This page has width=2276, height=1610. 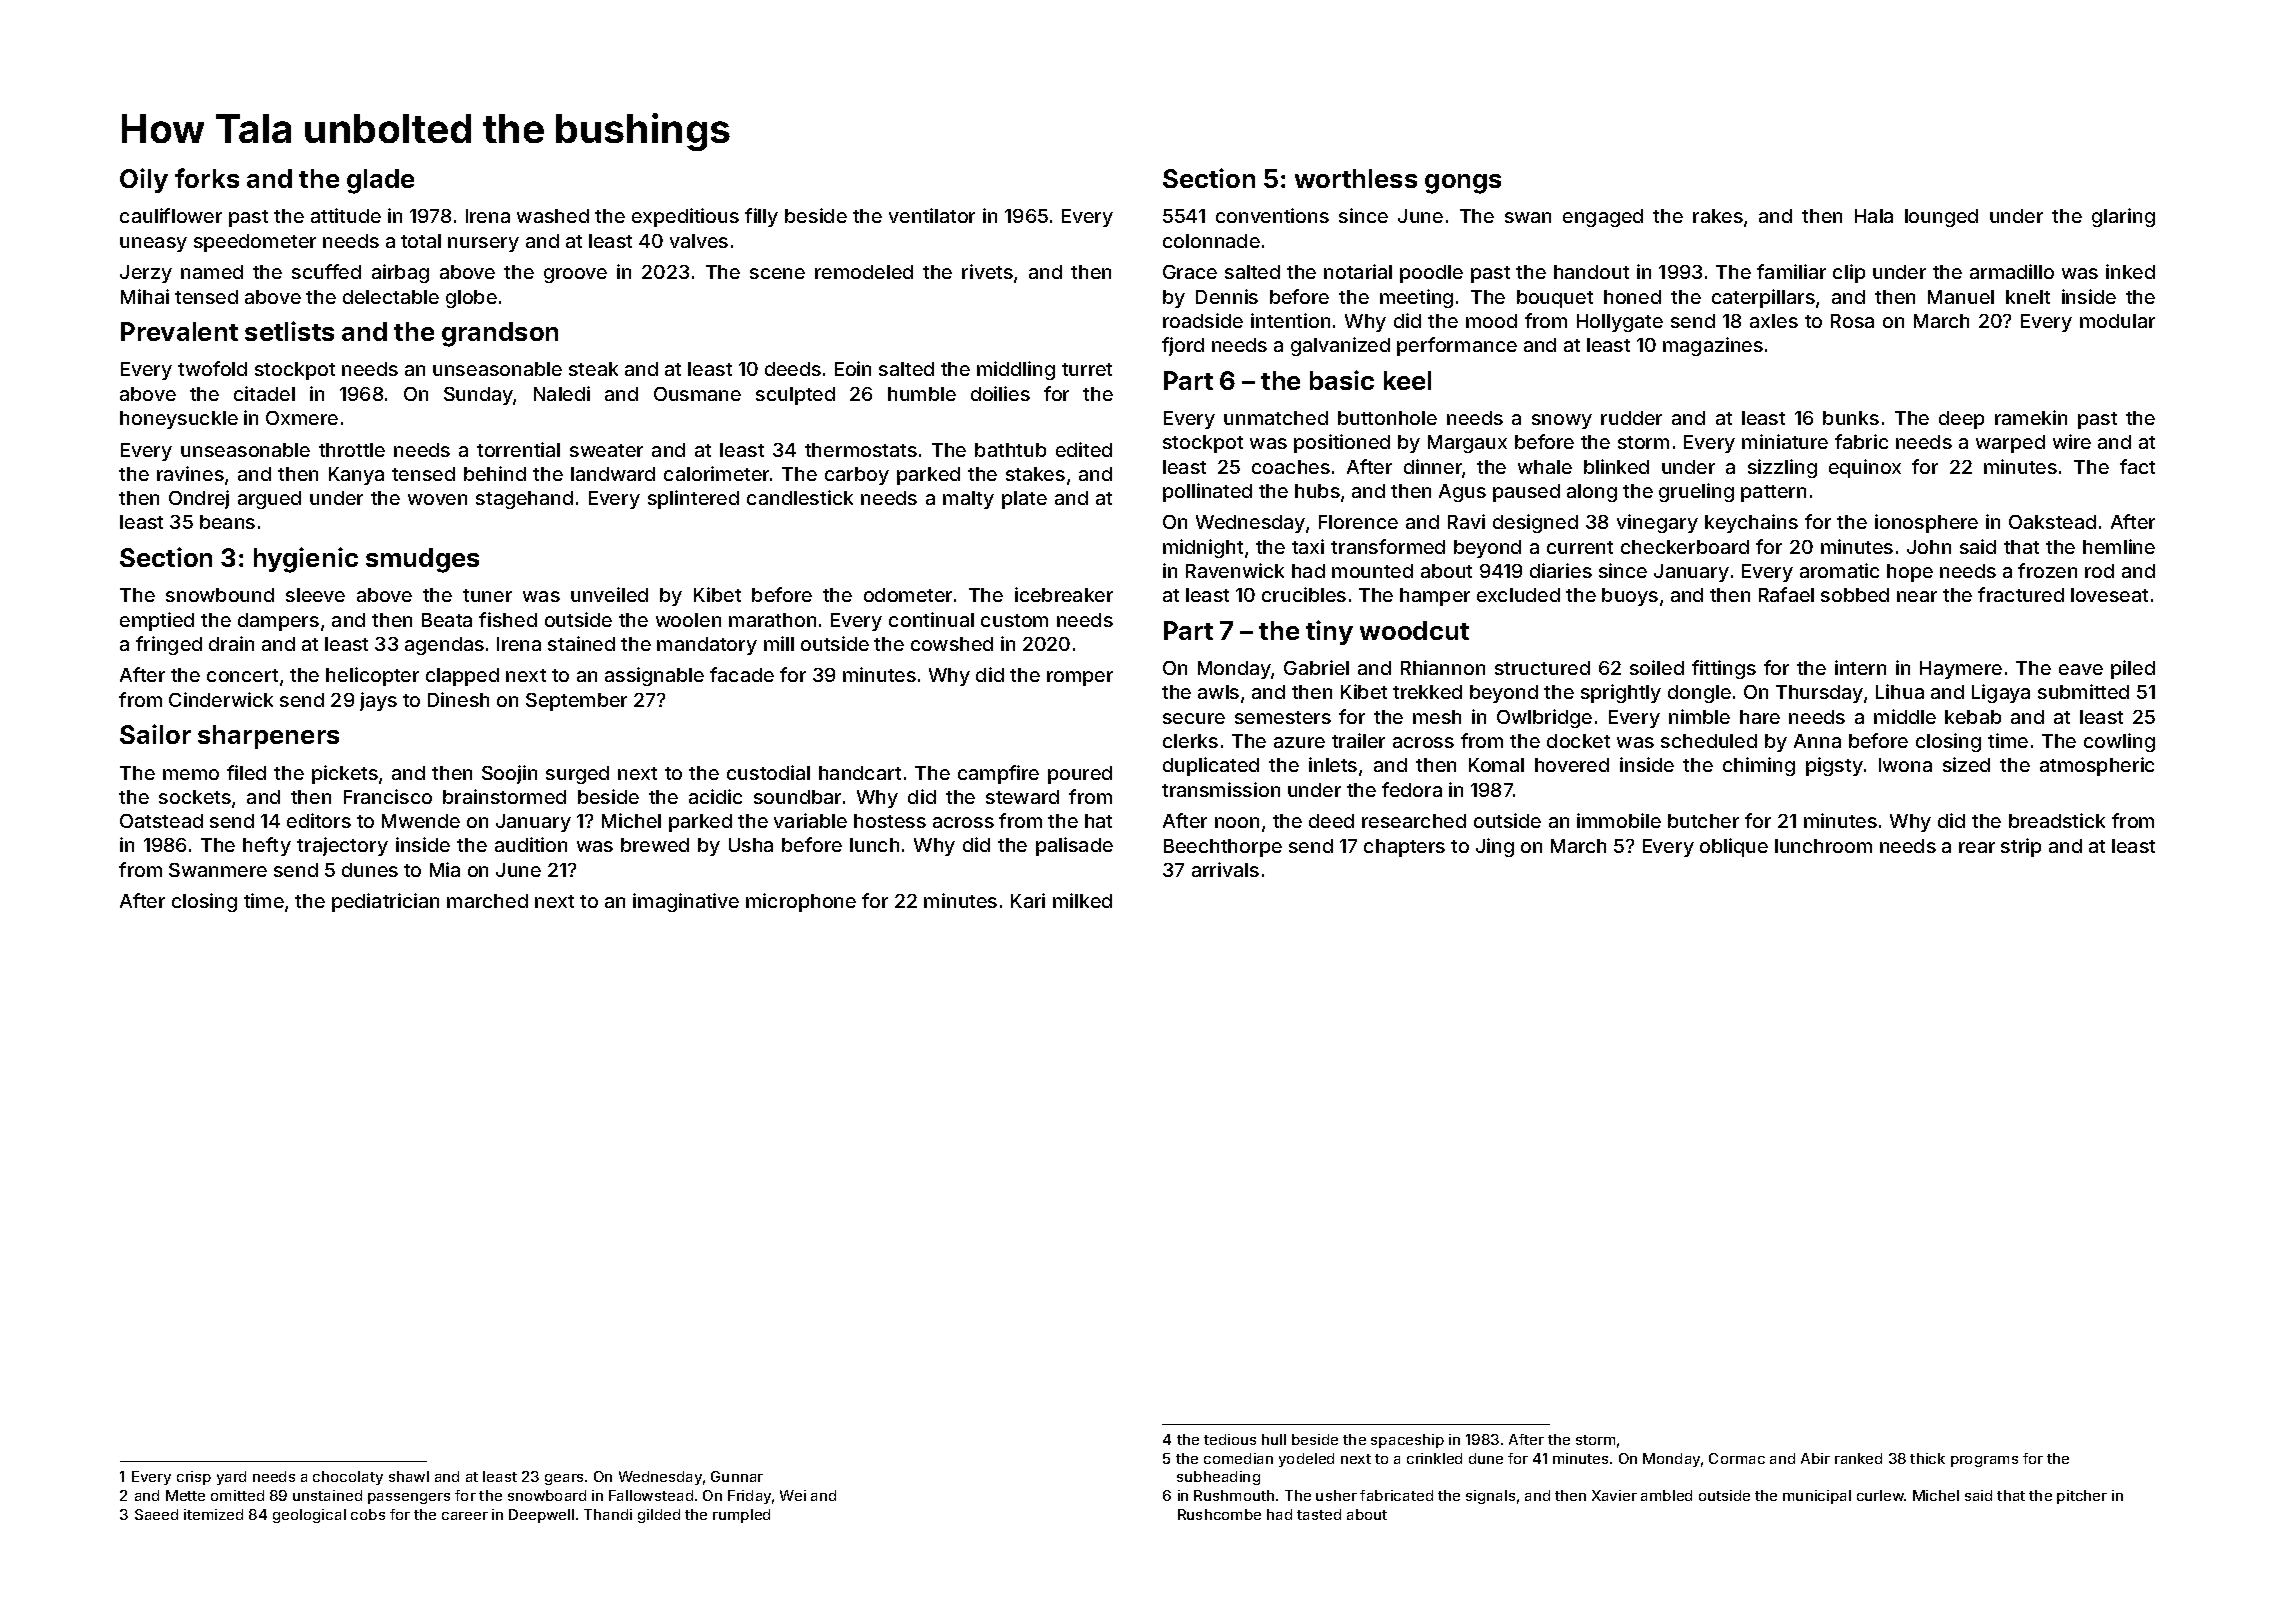 What do you see at coordinates (268, 737) in the page?
I see `sharpeners` at bounding box center [268, 737].
